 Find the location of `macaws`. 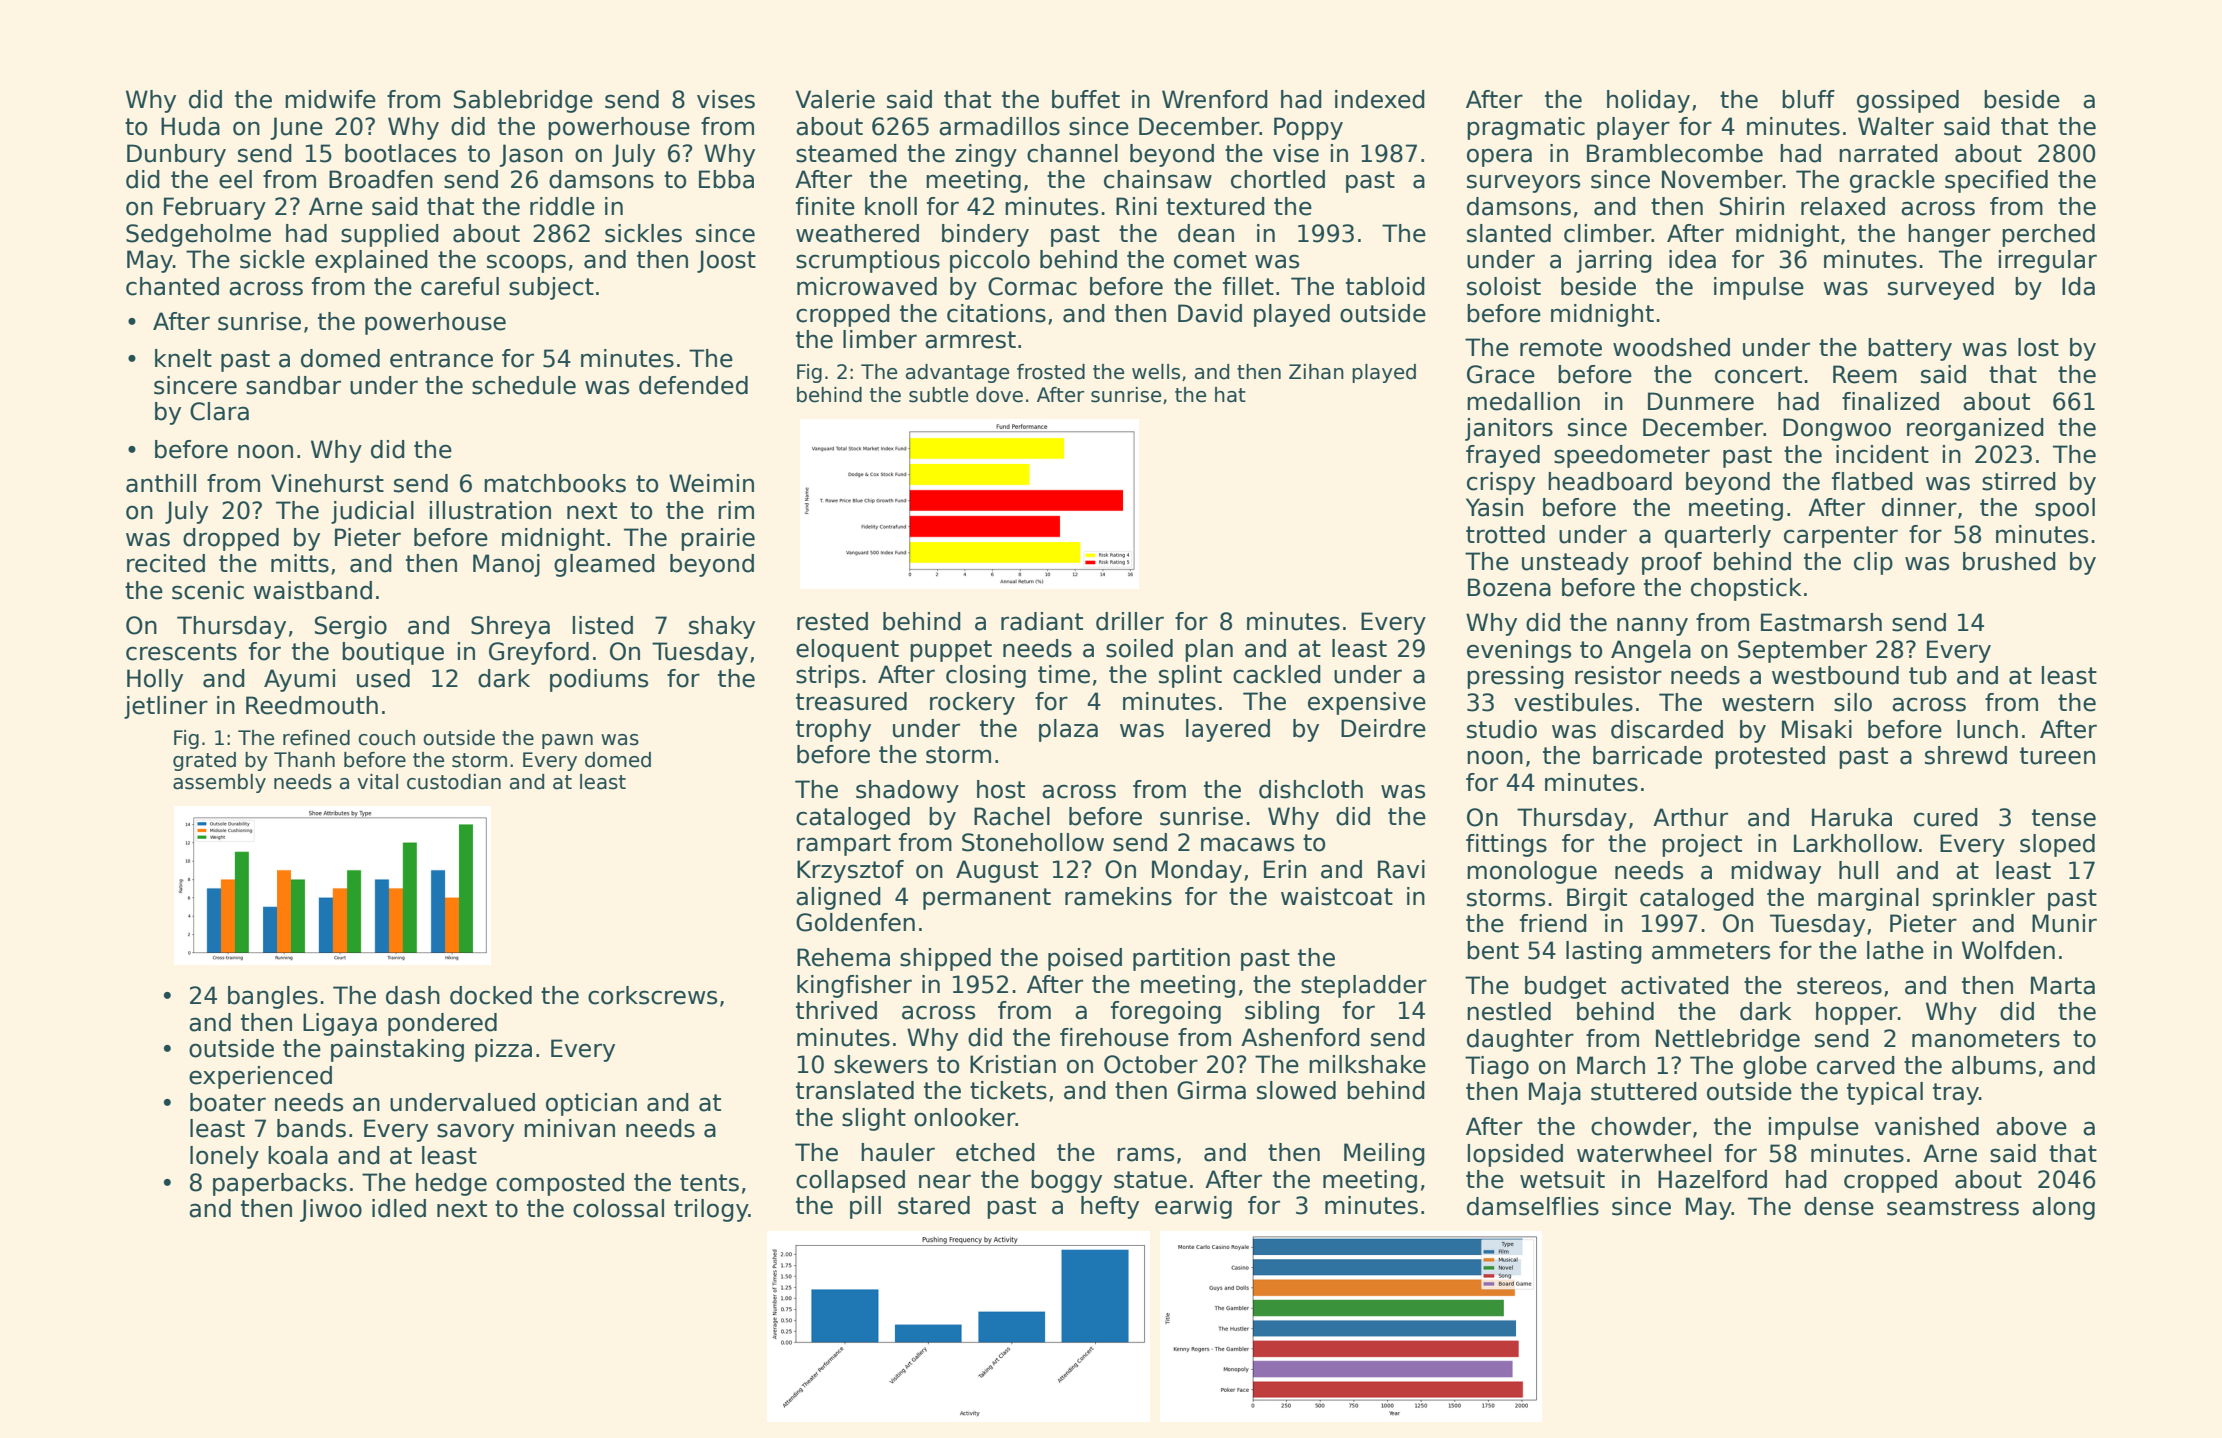

macaws is located at coordinates (1247, 844).
